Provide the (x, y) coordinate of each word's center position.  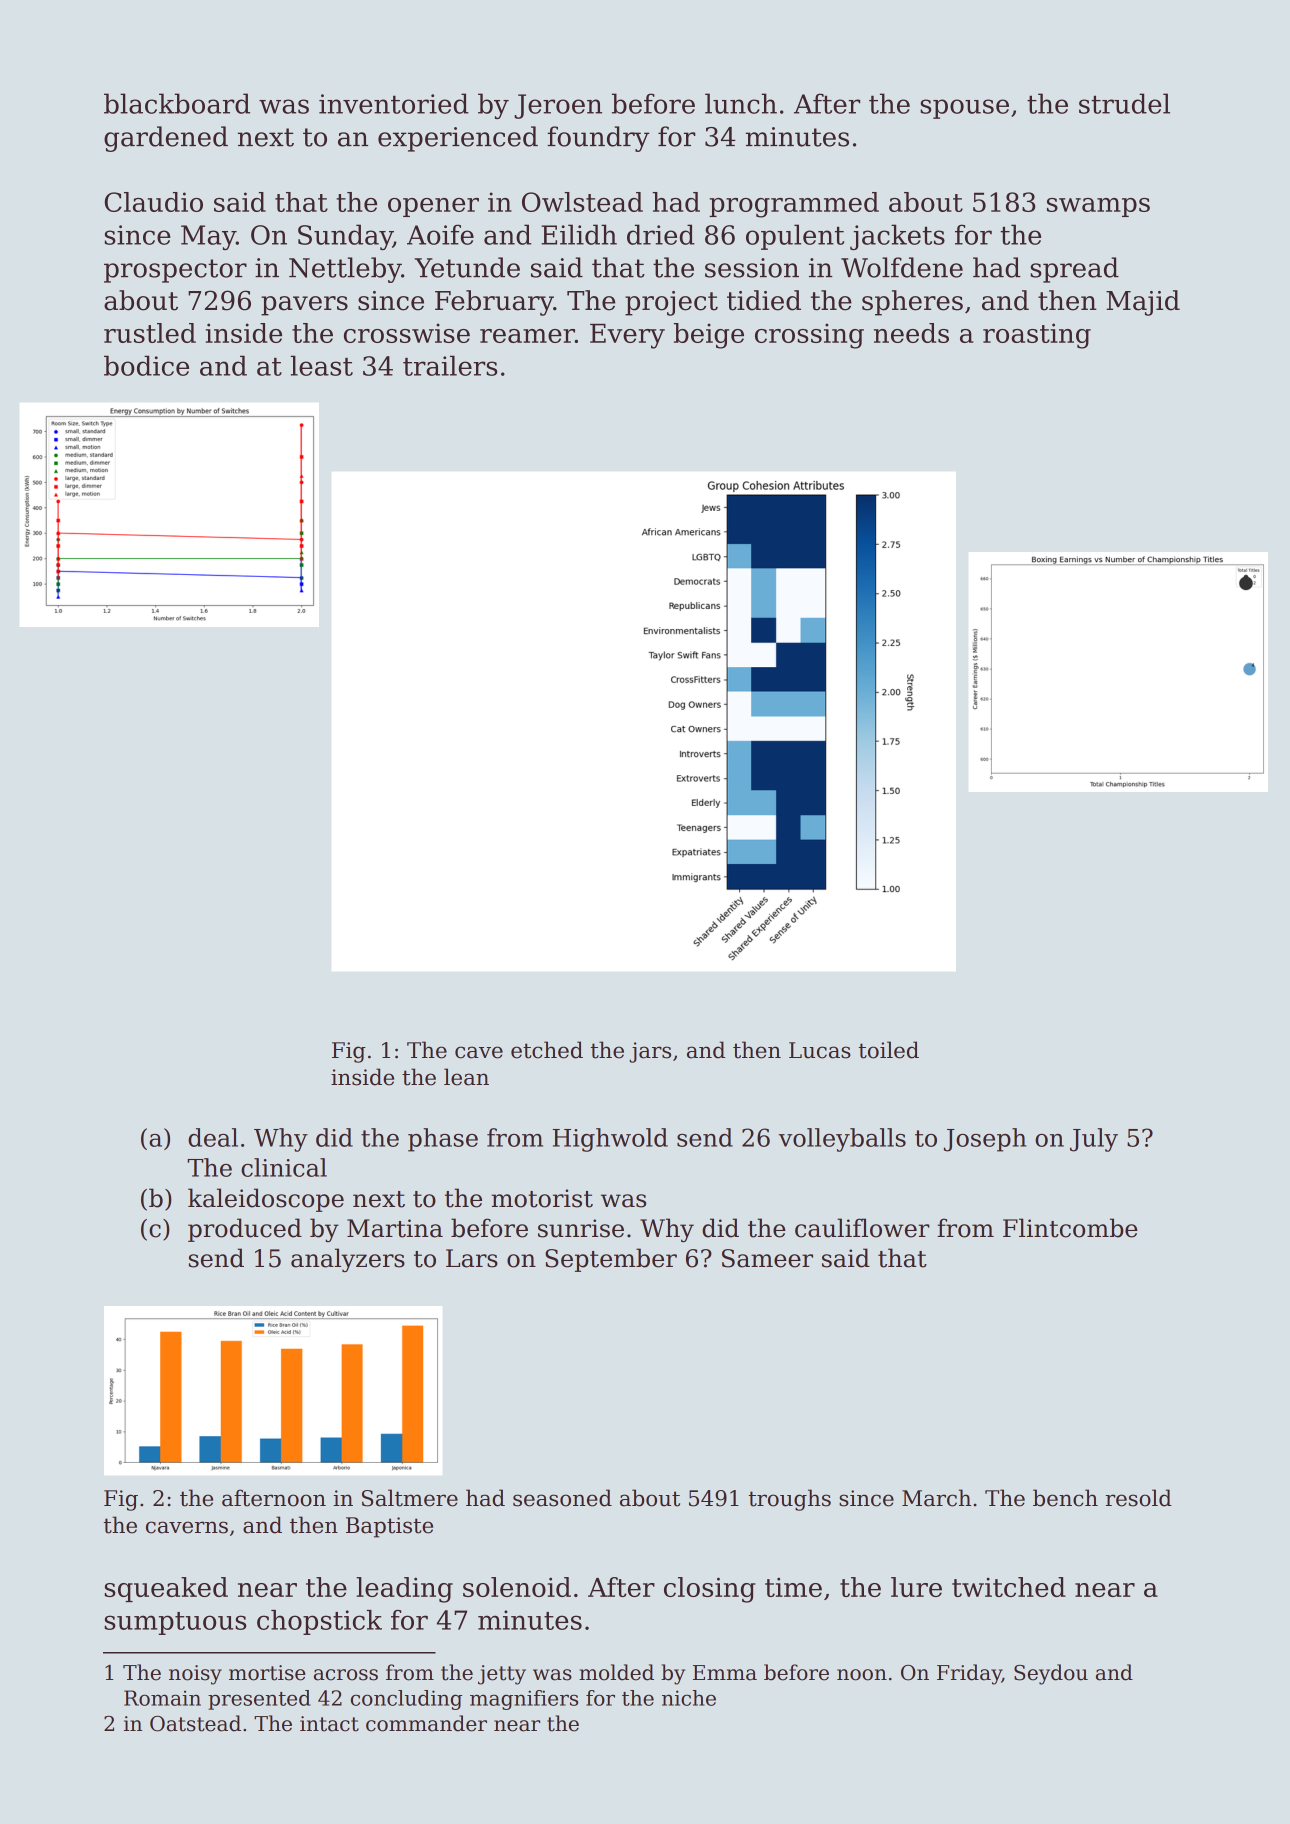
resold (1138, 1498)
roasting (1037, 336)
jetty (502, 1675)
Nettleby (345, 270)
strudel (1124, 103)
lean (466, 1077)
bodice (146, 365)
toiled (888, 1050)
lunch (741, 103)
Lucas (820, 1050)
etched (547, 1050)
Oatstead (195, 1723)
